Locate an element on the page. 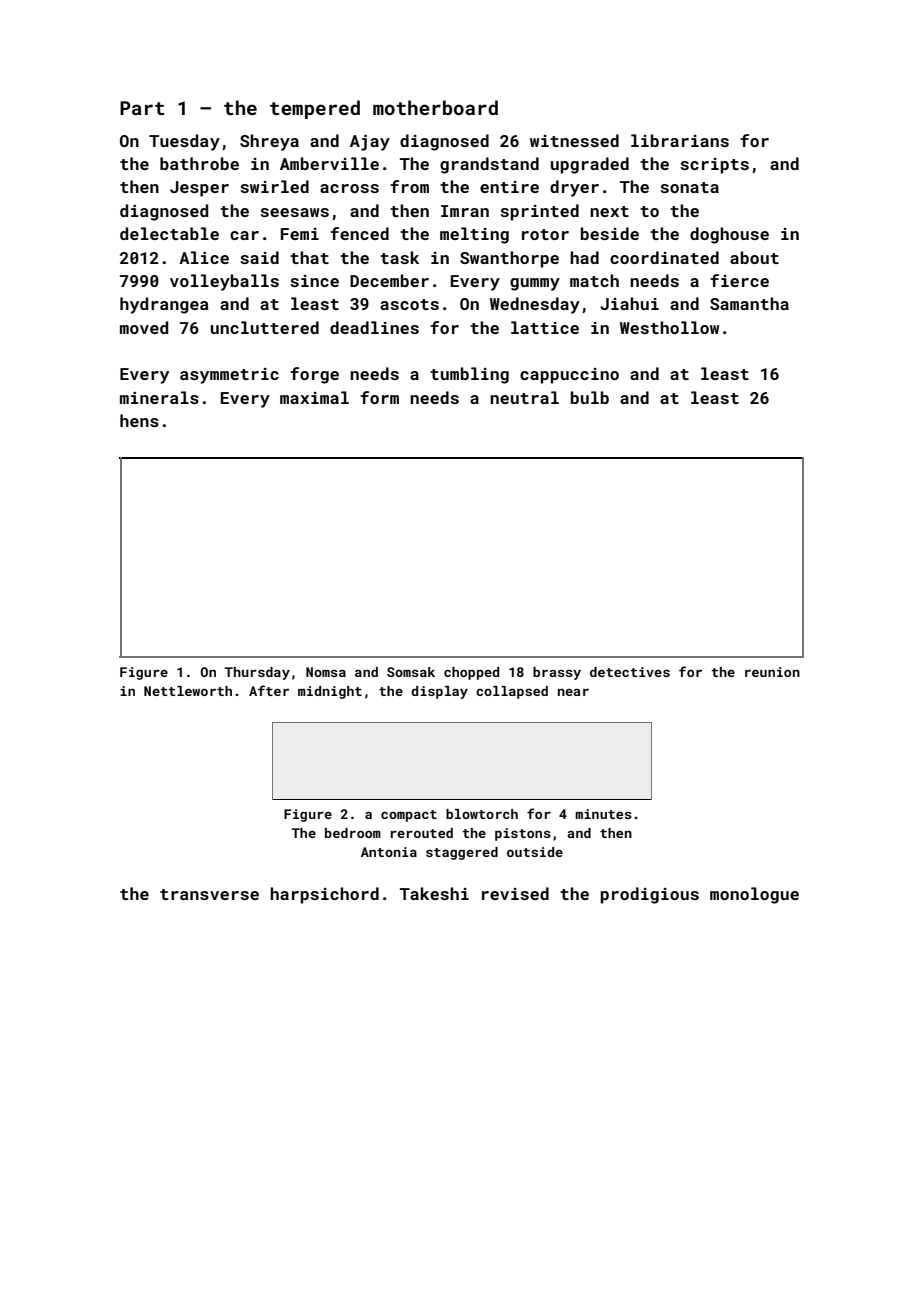 This document has height=1314, width=924. Amberville is located at coordinates (329, 163).
